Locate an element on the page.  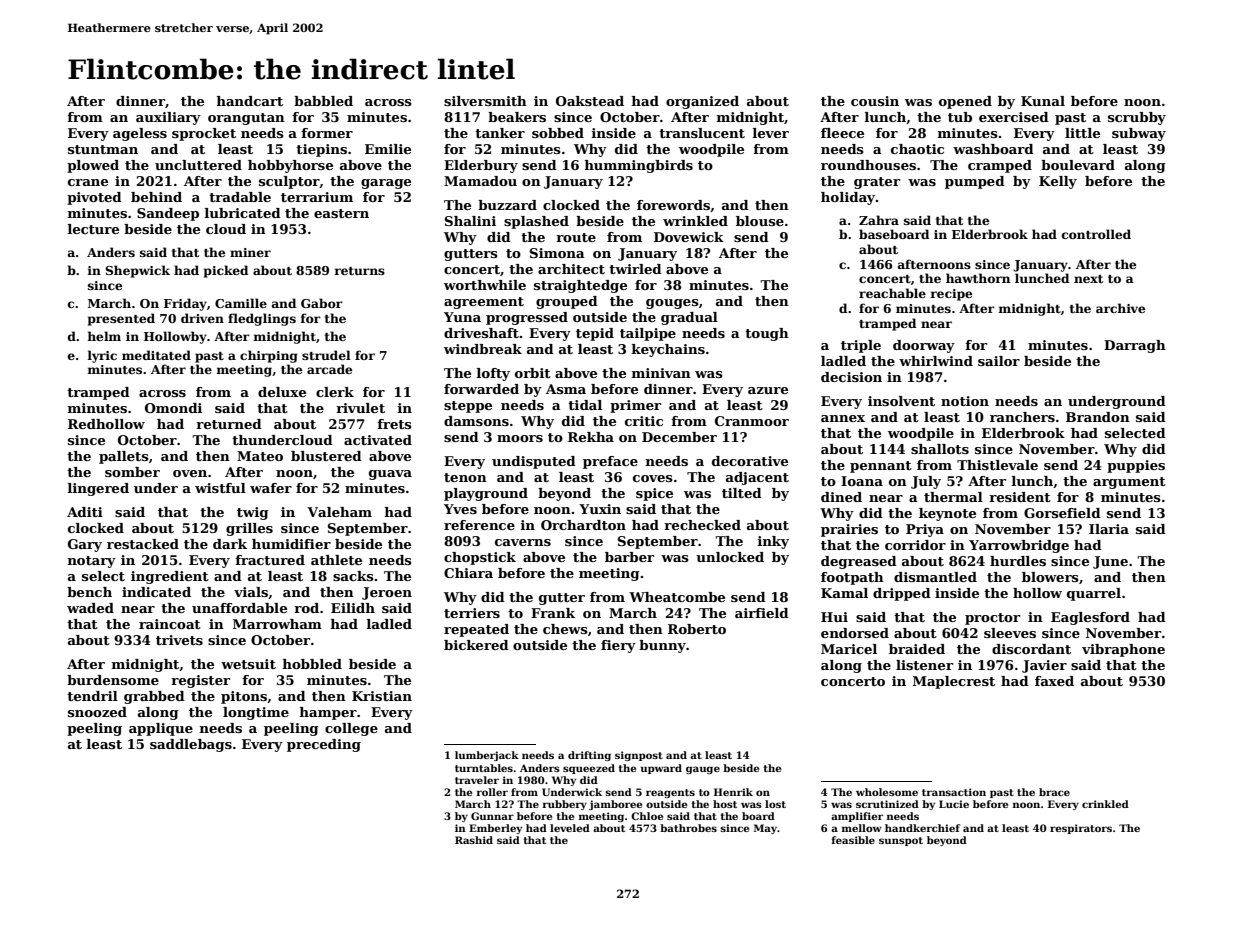
returned is located at coordinates (229, 424).
